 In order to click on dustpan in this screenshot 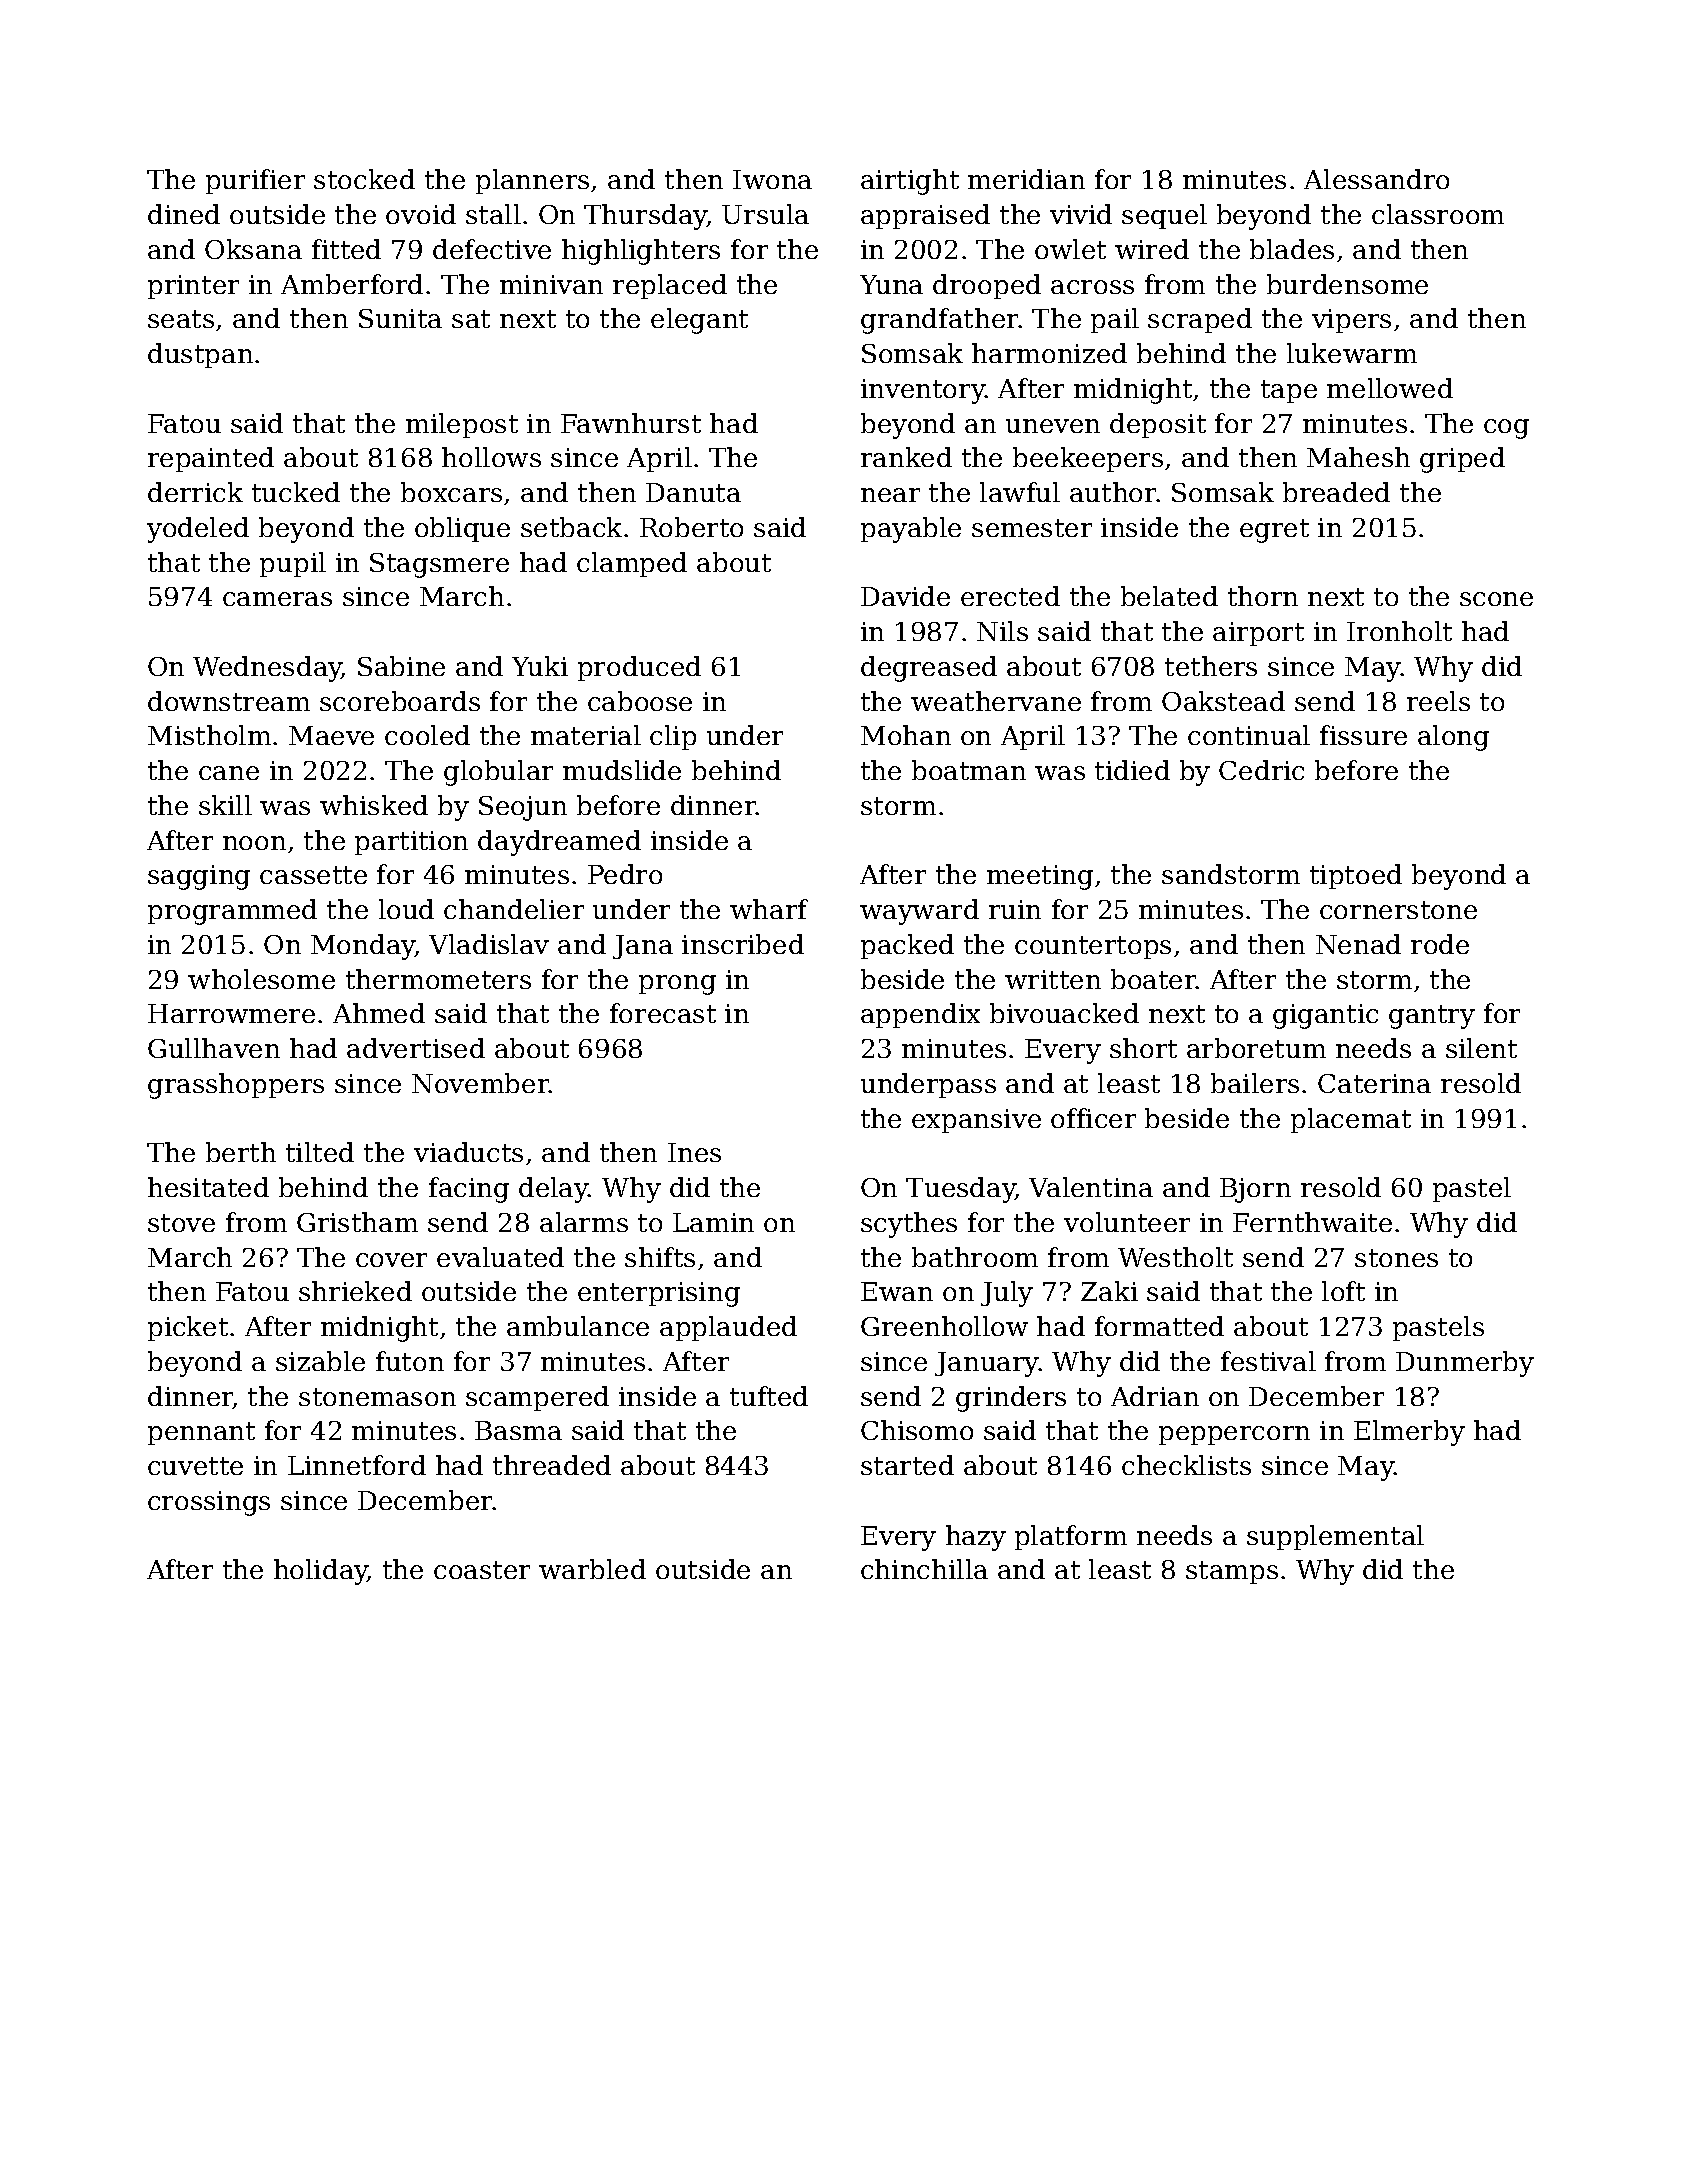, I will do `click(200, 355)`.
